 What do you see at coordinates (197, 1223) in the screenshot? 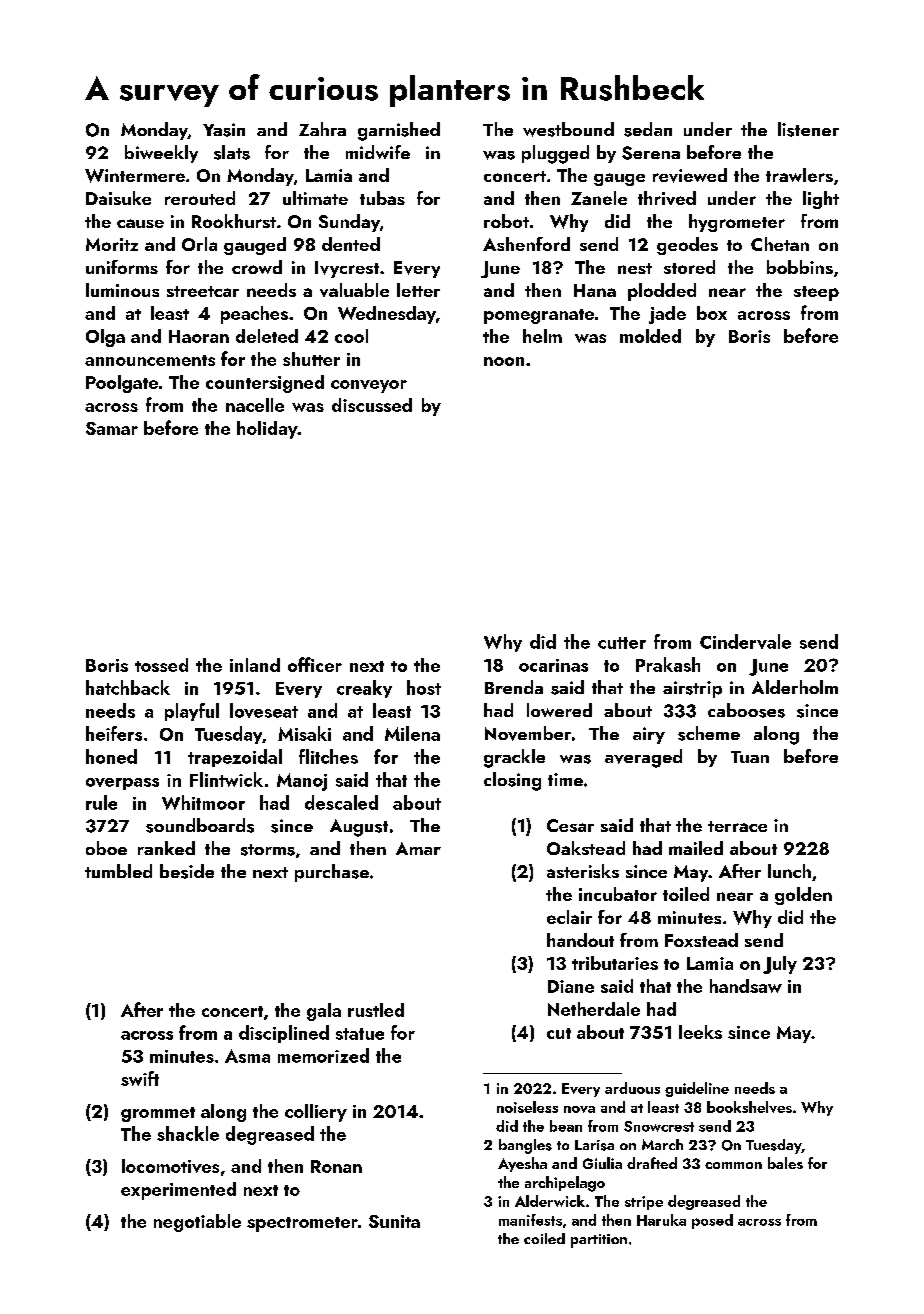
I see `negotiable` at bounding box center [197, 1223].
